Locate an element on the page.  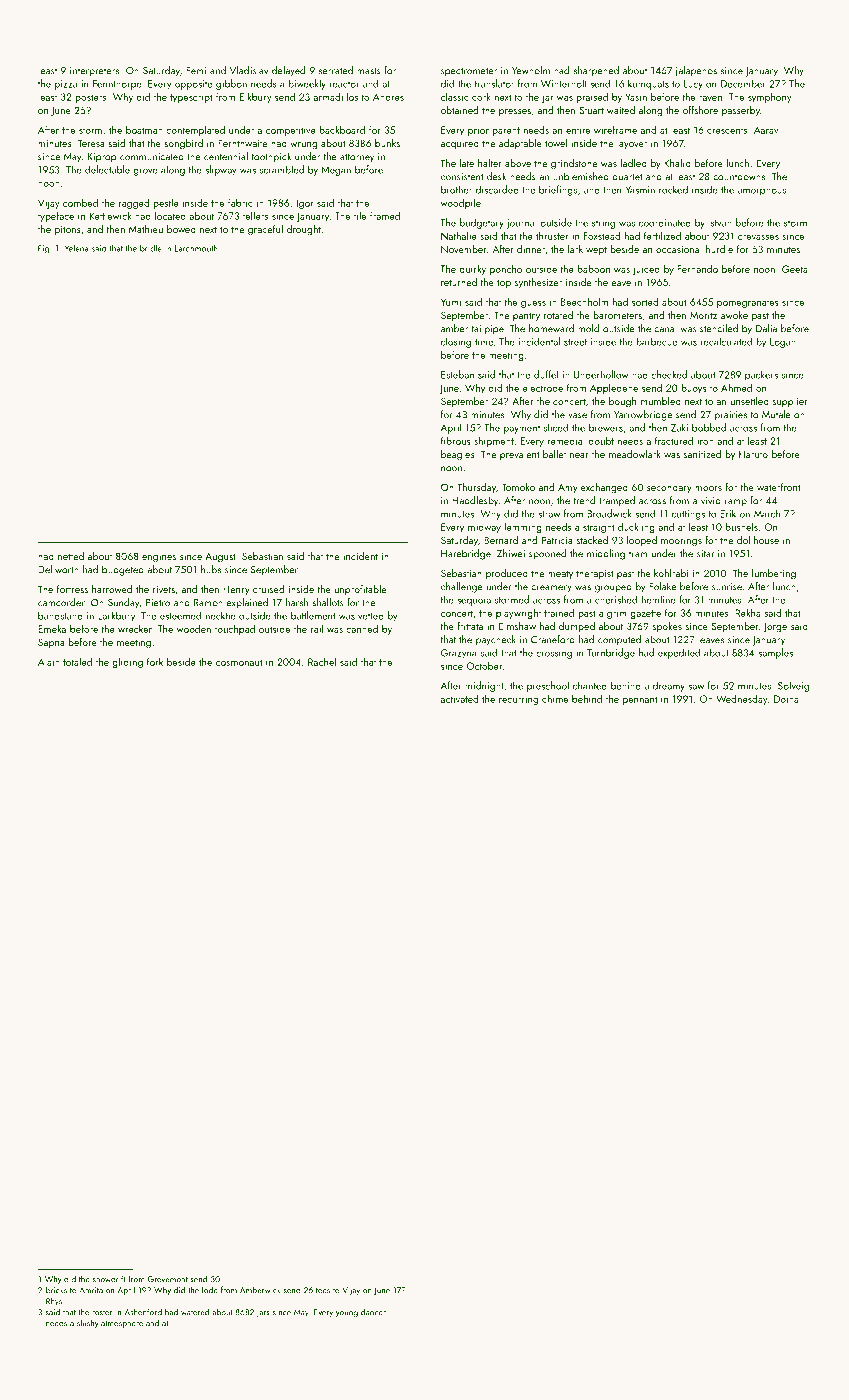
saw is located at coordinates (696, 687).
